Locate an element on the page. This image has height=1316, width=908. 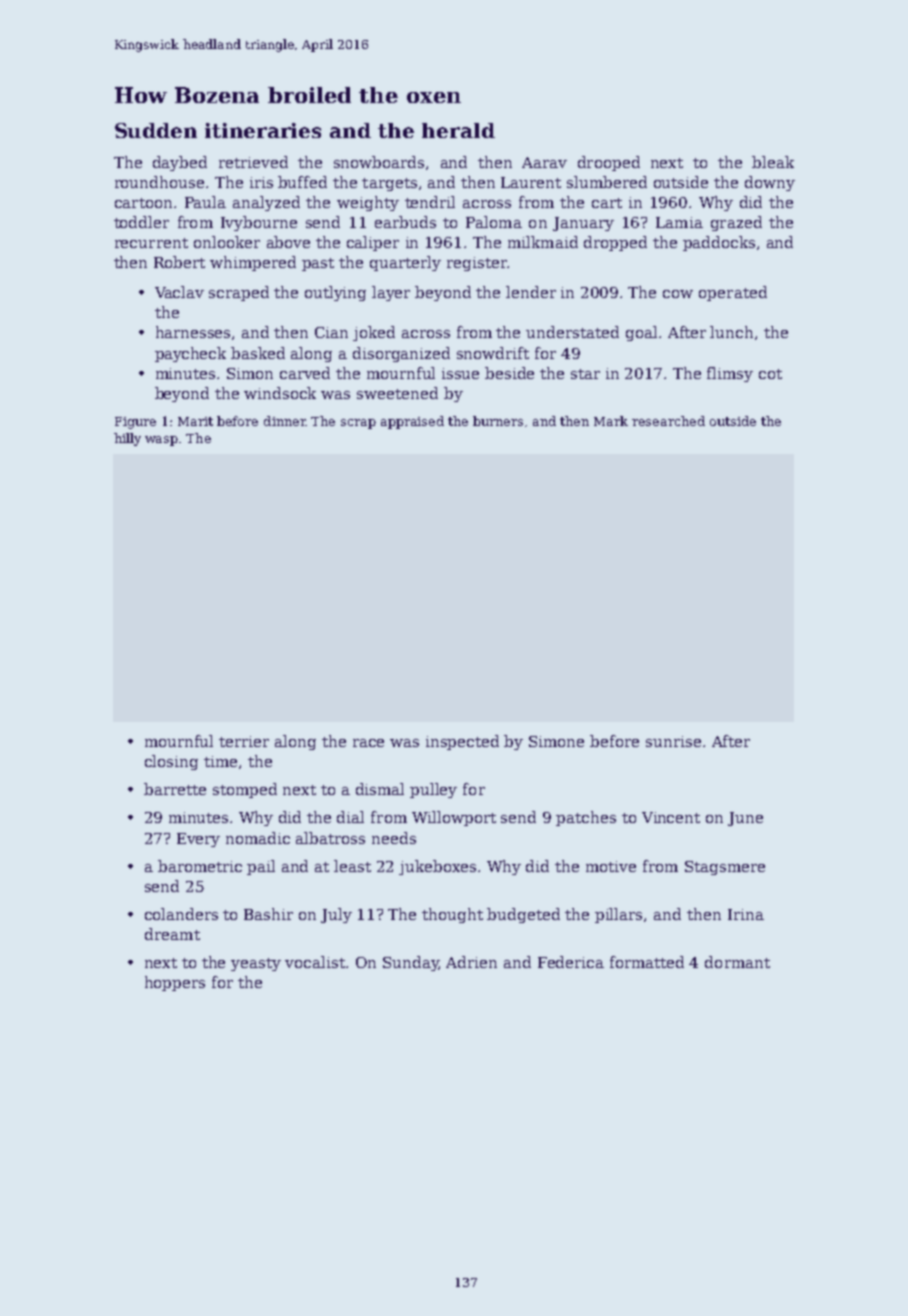
wasp is located at coordinates (161, 441).
